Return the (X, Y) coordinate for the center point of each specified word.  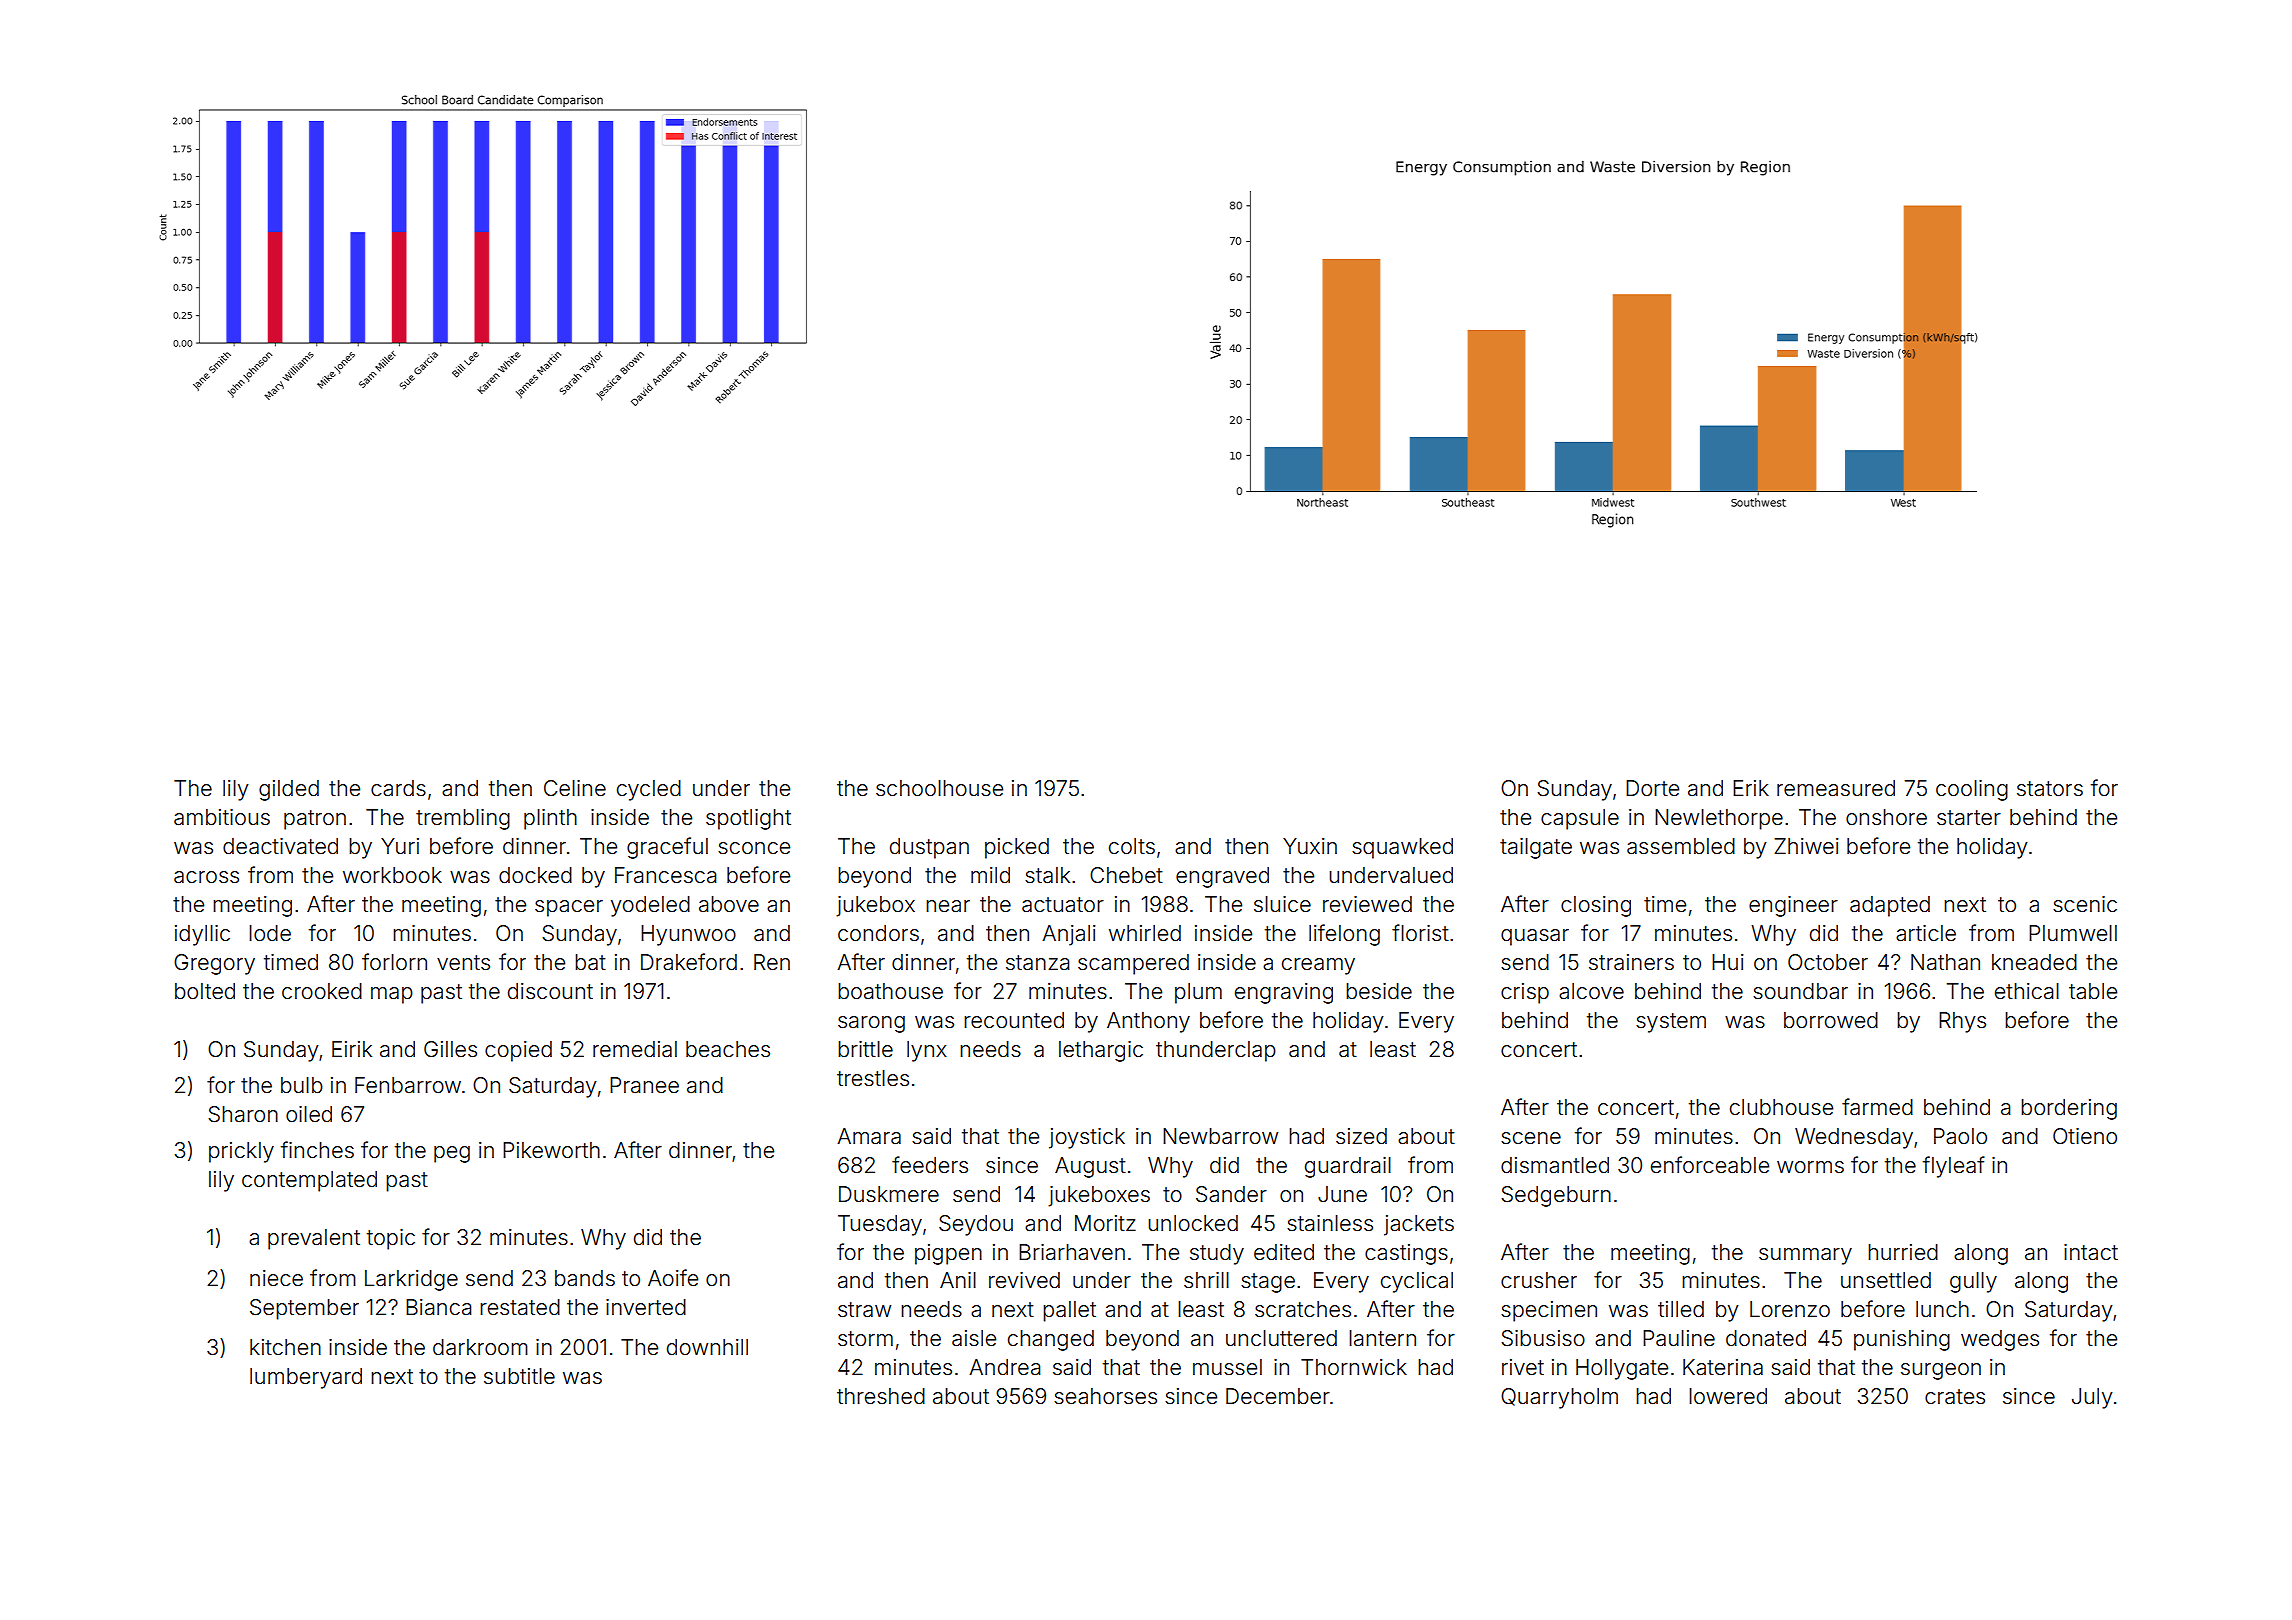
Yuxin (1310, 846)
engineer (1793, 906)
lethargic (1101, 1051)
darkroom (480, 1347)
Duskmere (889, 1194)
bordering (2069, 1109)
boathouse (890, 991)
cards (398, 788)
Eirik (352, 1049)
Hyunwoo (688, 935)
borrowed (1831, 1020)
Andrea (1004, 1367)
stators (2050, 789)
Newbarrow (1220, 1136)
